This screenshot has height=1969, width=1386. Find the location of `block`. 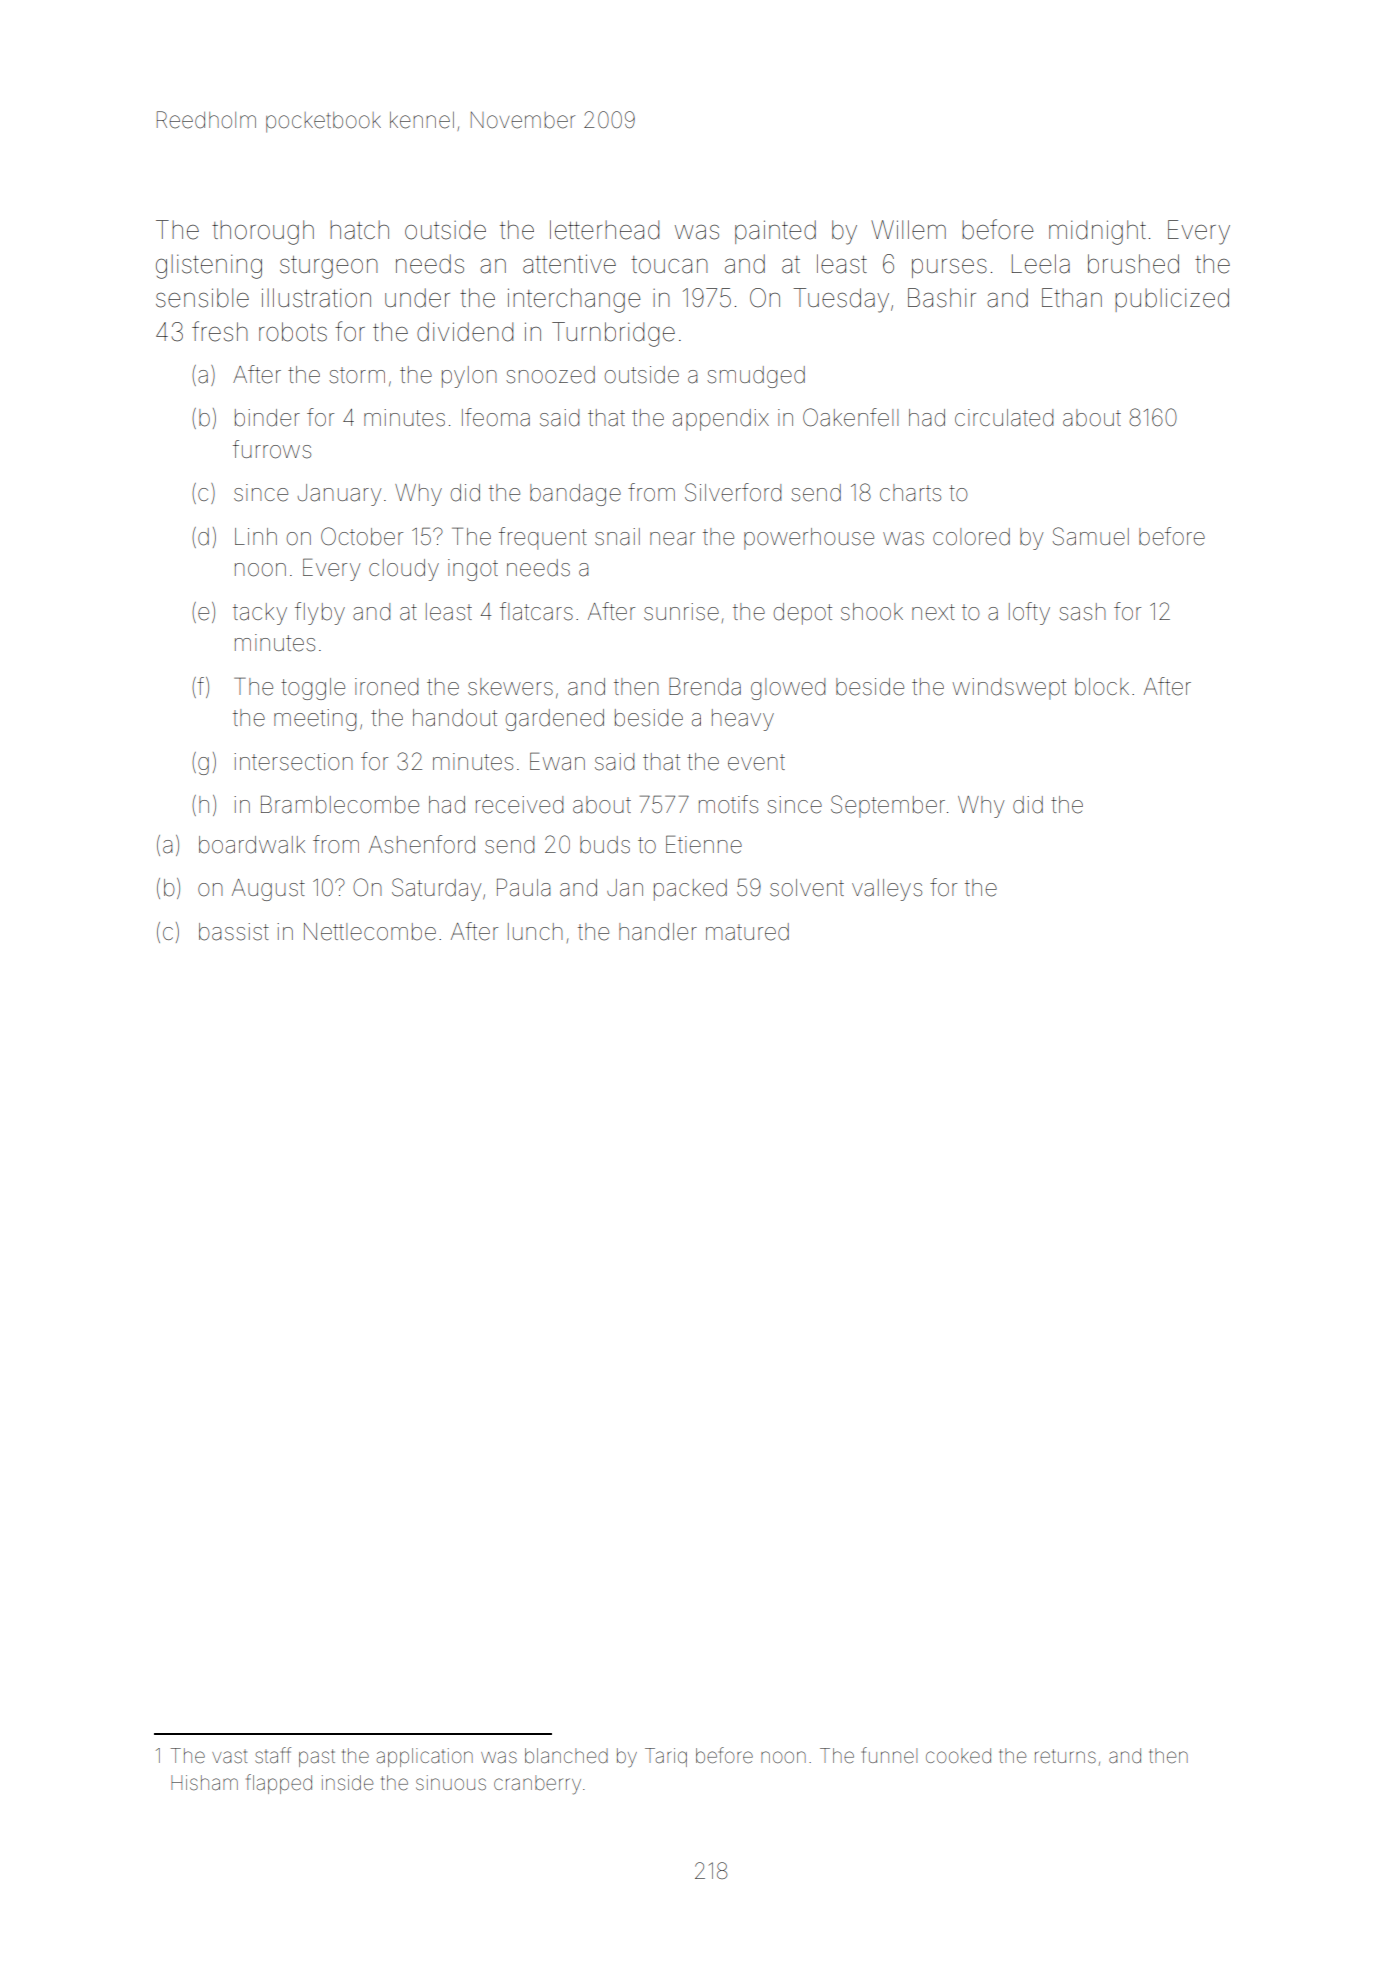

block is located at coordinates (1102, 687).
